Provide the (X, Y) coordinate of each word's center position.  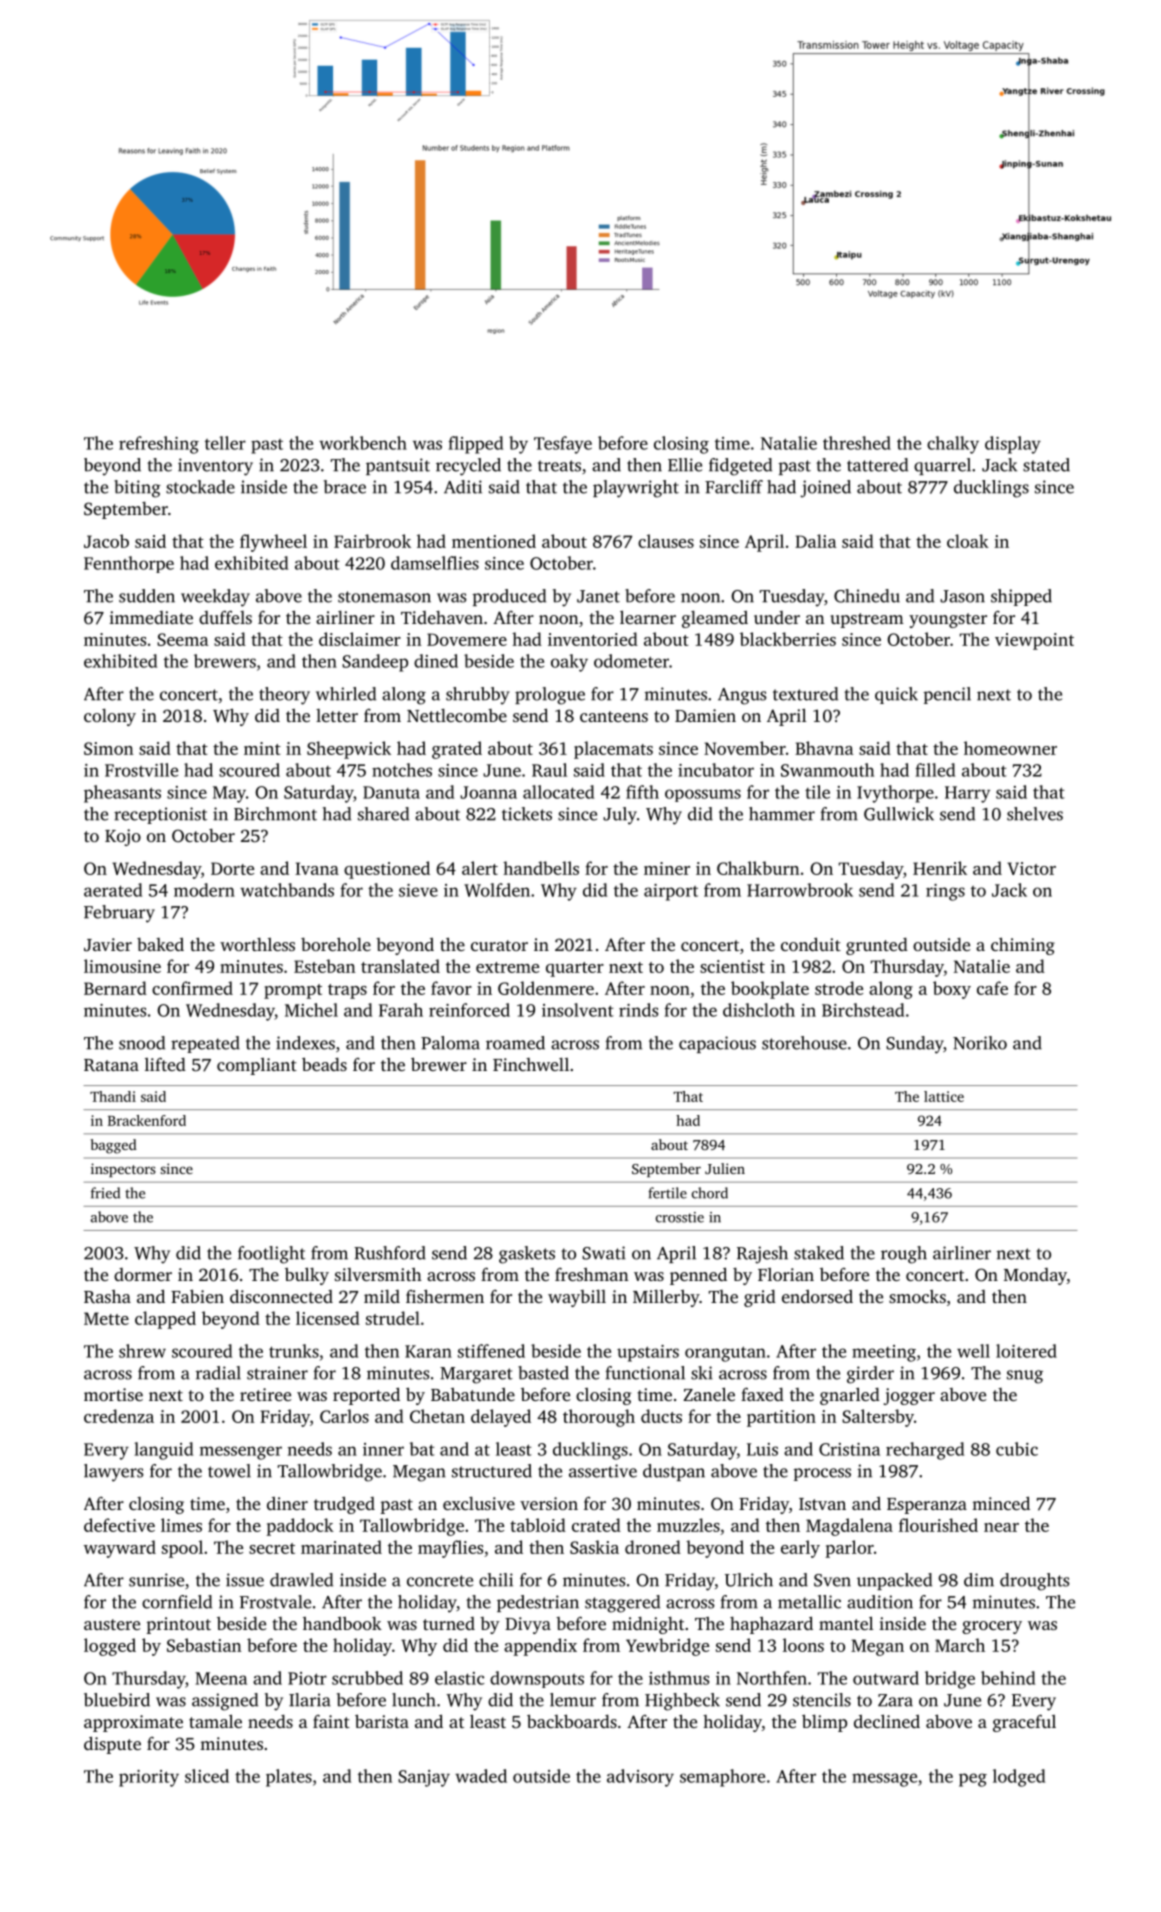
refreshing (159, 445)
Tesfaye (563, 445)
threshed (857, 443)
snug (1025, 1377)
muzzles (688, 1525)
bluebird (117, 1700)
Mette (106, 1318)
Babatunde (473, 1394)
